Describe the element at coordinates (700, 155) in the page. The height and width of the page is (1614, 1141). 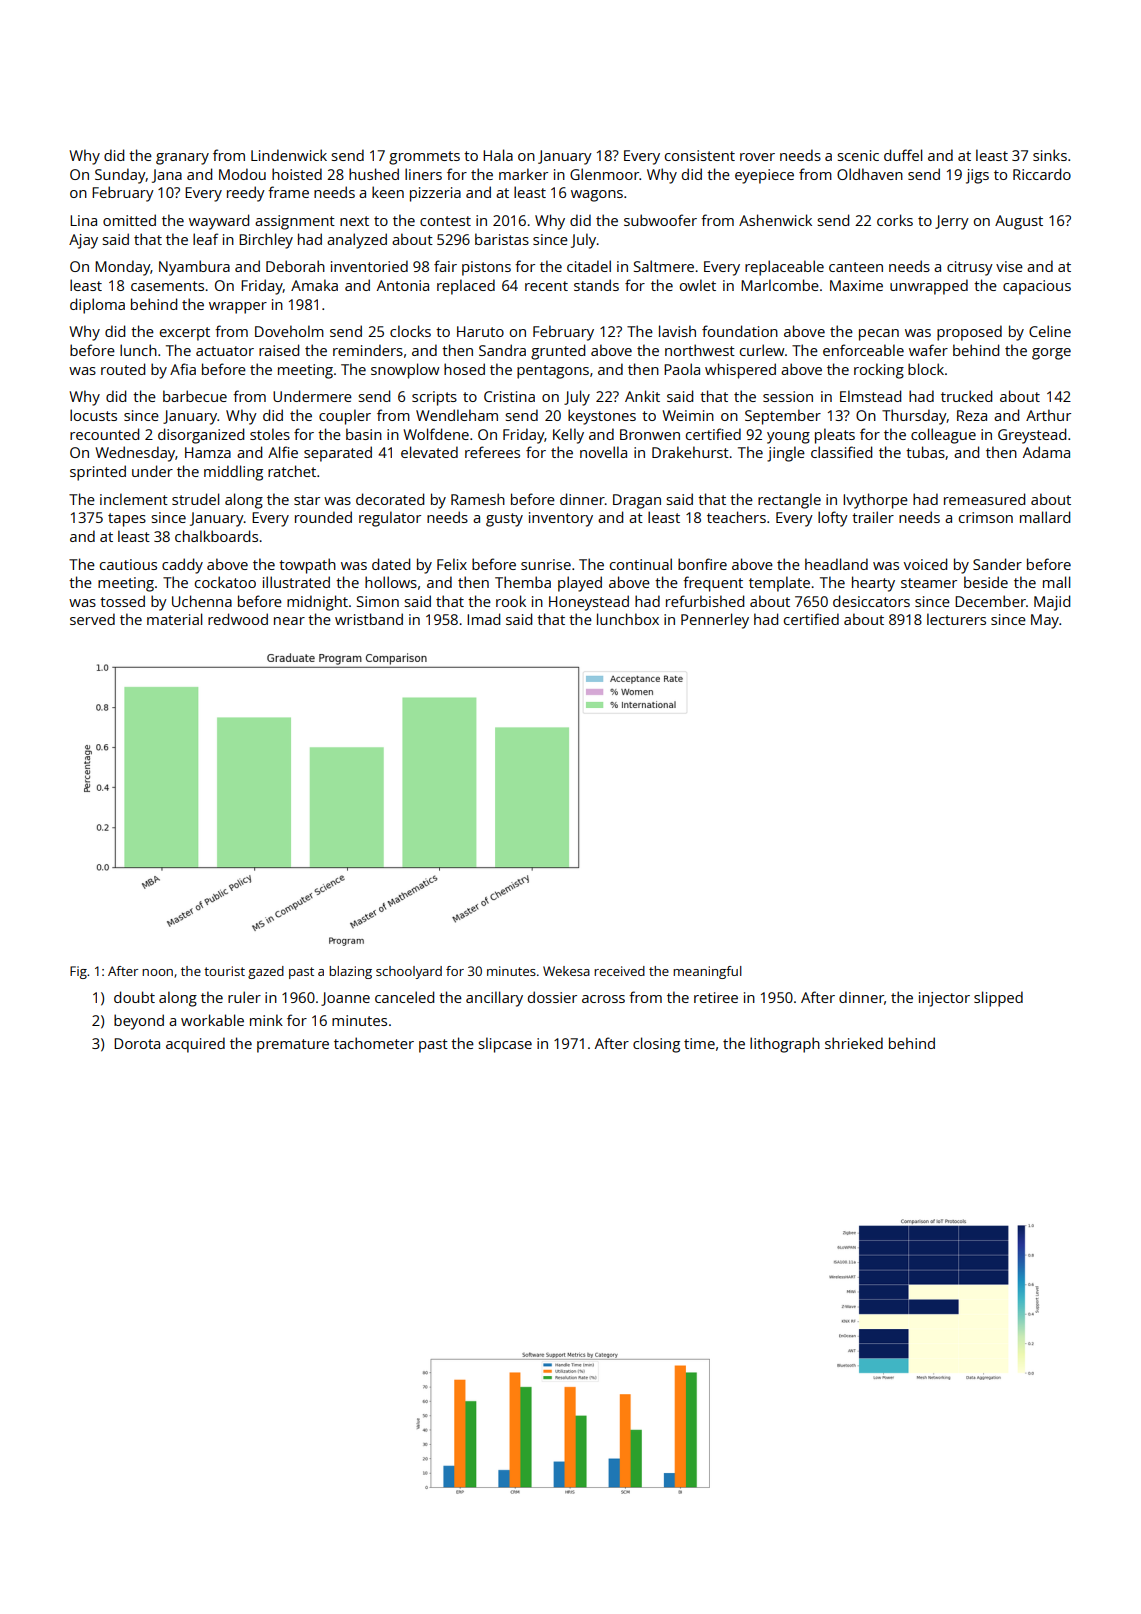
I see `consistent` at that location.
